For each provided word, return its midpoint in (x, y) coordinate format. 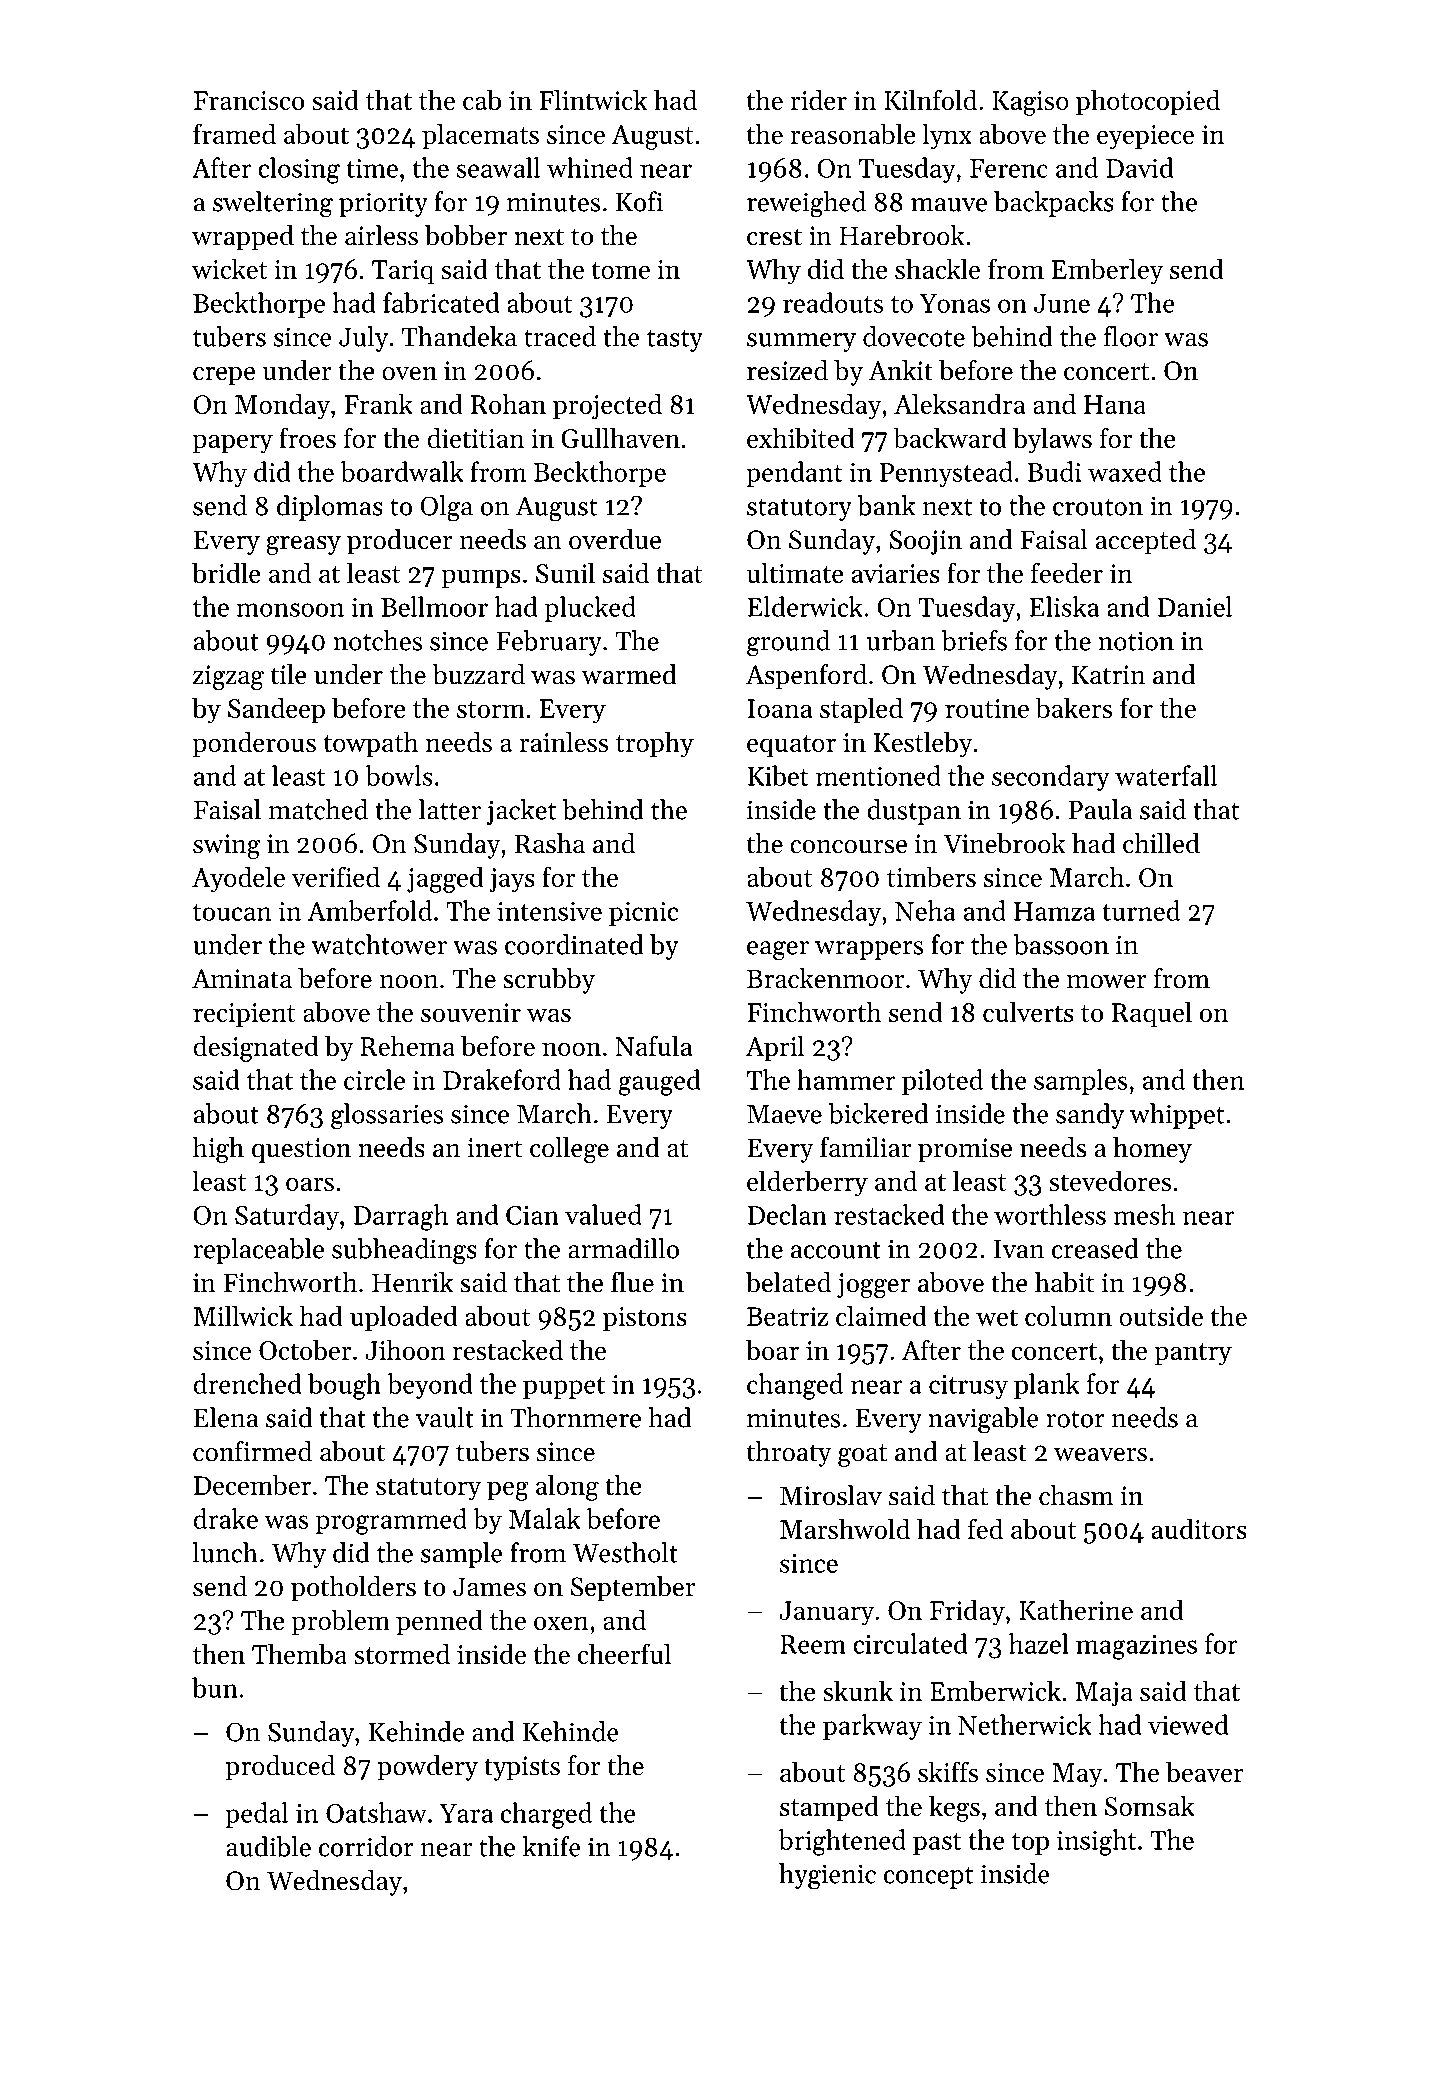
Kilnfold (930, 99)
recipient (244, 1015)
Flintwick (593, 99)
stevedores (1110, 1180)
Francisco (249, 100)
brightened (842, 1842)
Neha (925, 910)
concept (928, 1877)
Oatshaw (376, 1812)
